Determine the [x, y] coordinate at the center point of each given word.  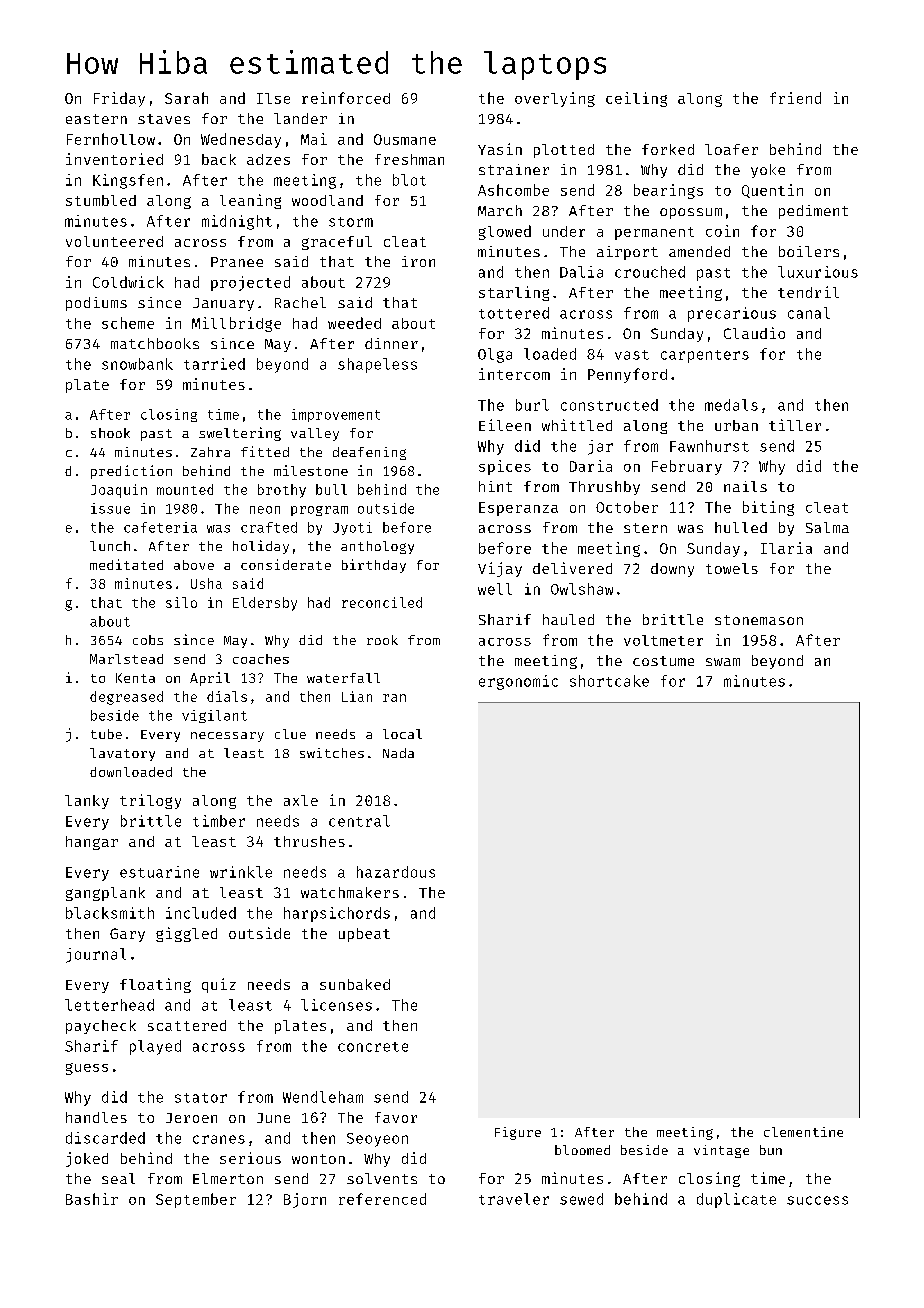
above [194, 565]
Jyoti [352, 528]
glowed [505, 232]
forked [668, 149]
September [196, 1200]
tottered [514, 313]
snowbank [137, 364]
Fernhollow [111, 139]
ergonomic [518, 682]
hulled [741, 527]
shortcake [609, 681]
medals [731, 405]
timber [219, 821]
